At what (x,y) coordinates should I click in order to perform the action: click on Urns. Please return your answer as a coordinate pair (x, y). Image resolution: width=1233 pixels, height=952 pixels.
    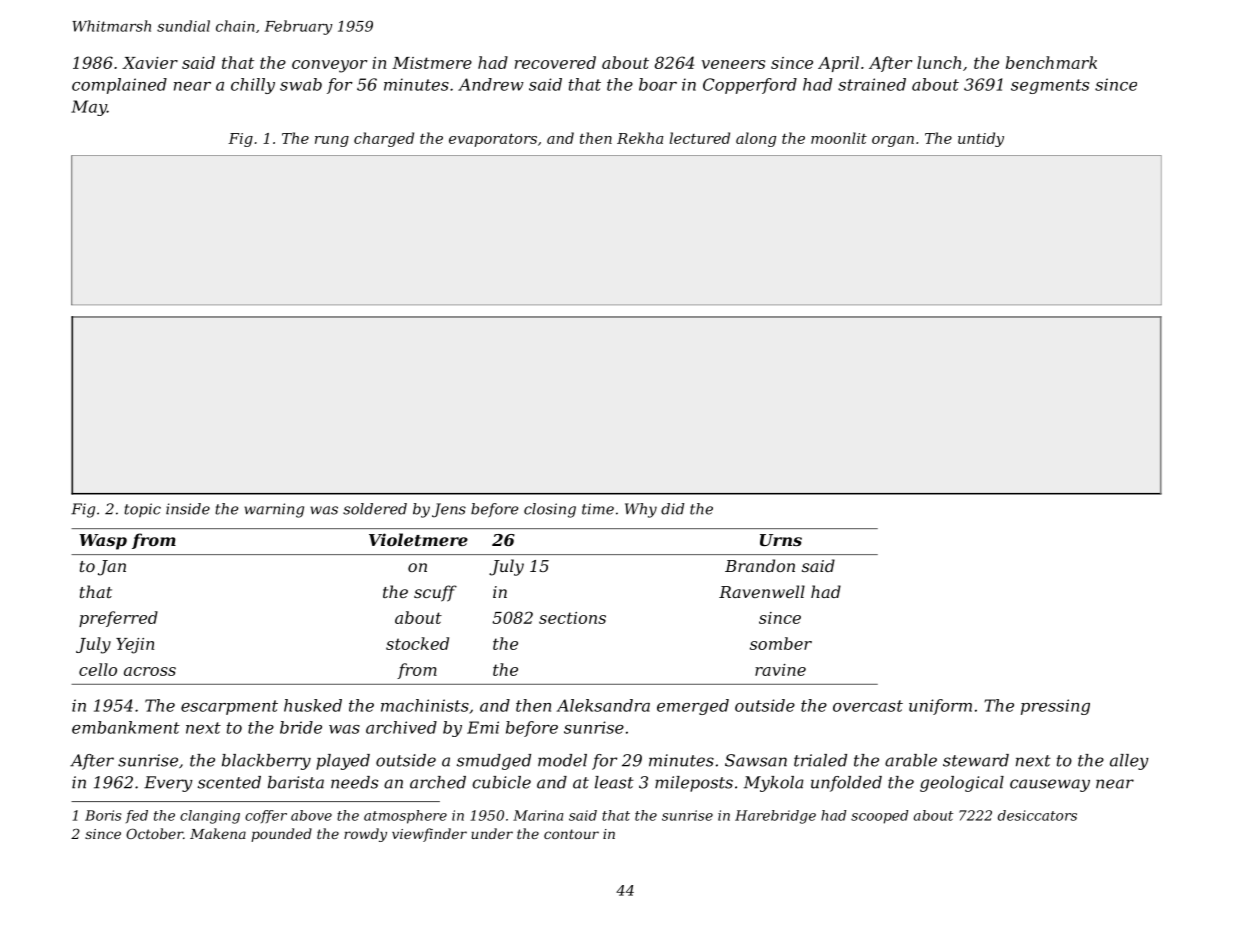
    Looking at the image, I should click on (781, 540).
